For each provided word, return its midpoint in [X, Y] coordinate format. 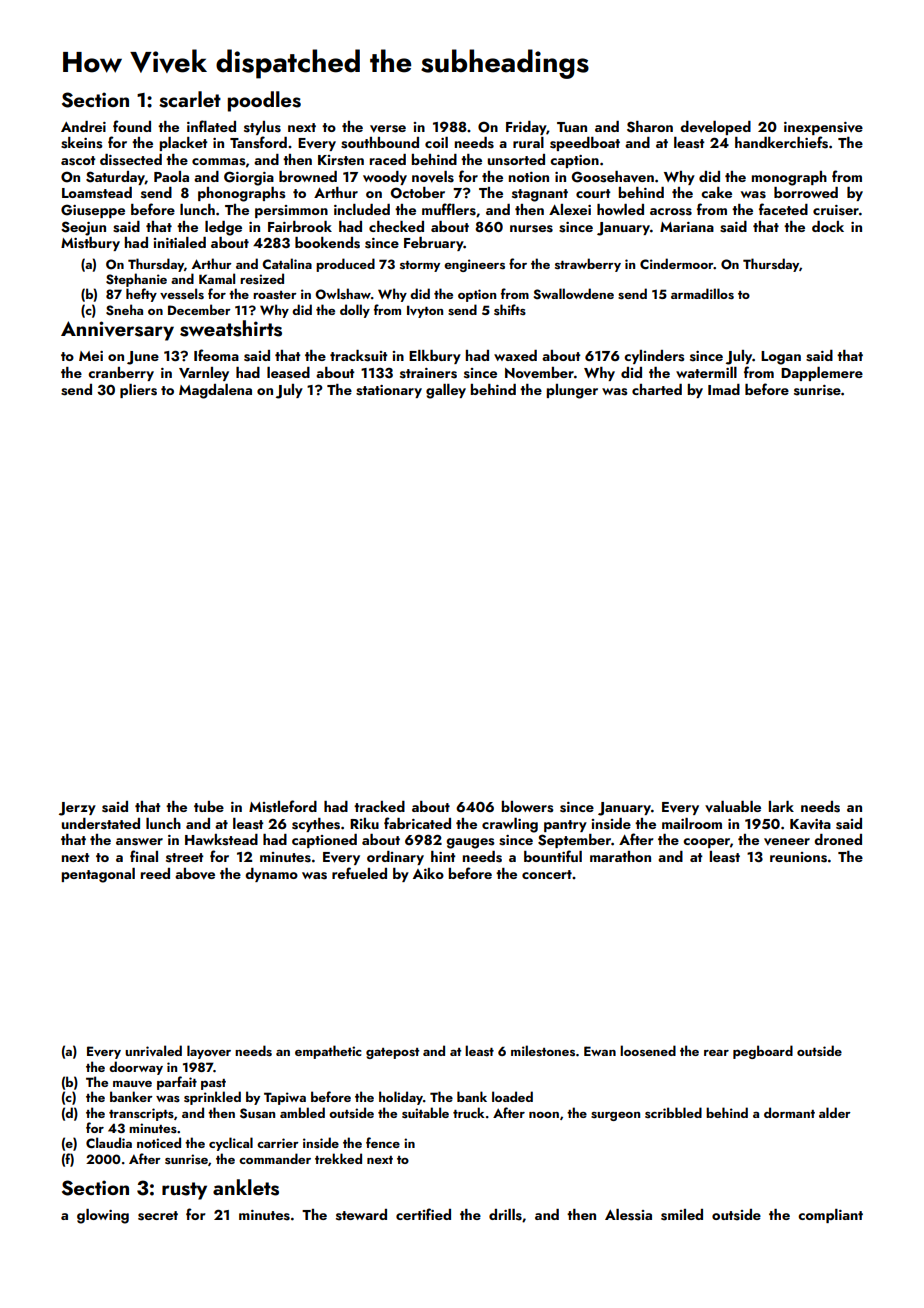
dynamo [271, 875]
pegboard [763, 1052]
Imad [724, 389]
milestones [543, 1050]
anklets [246, 1187]
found [132, 126]
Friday [526, 128]
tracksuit [359, 356]
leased [288, 373]
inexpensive [823, 128]
